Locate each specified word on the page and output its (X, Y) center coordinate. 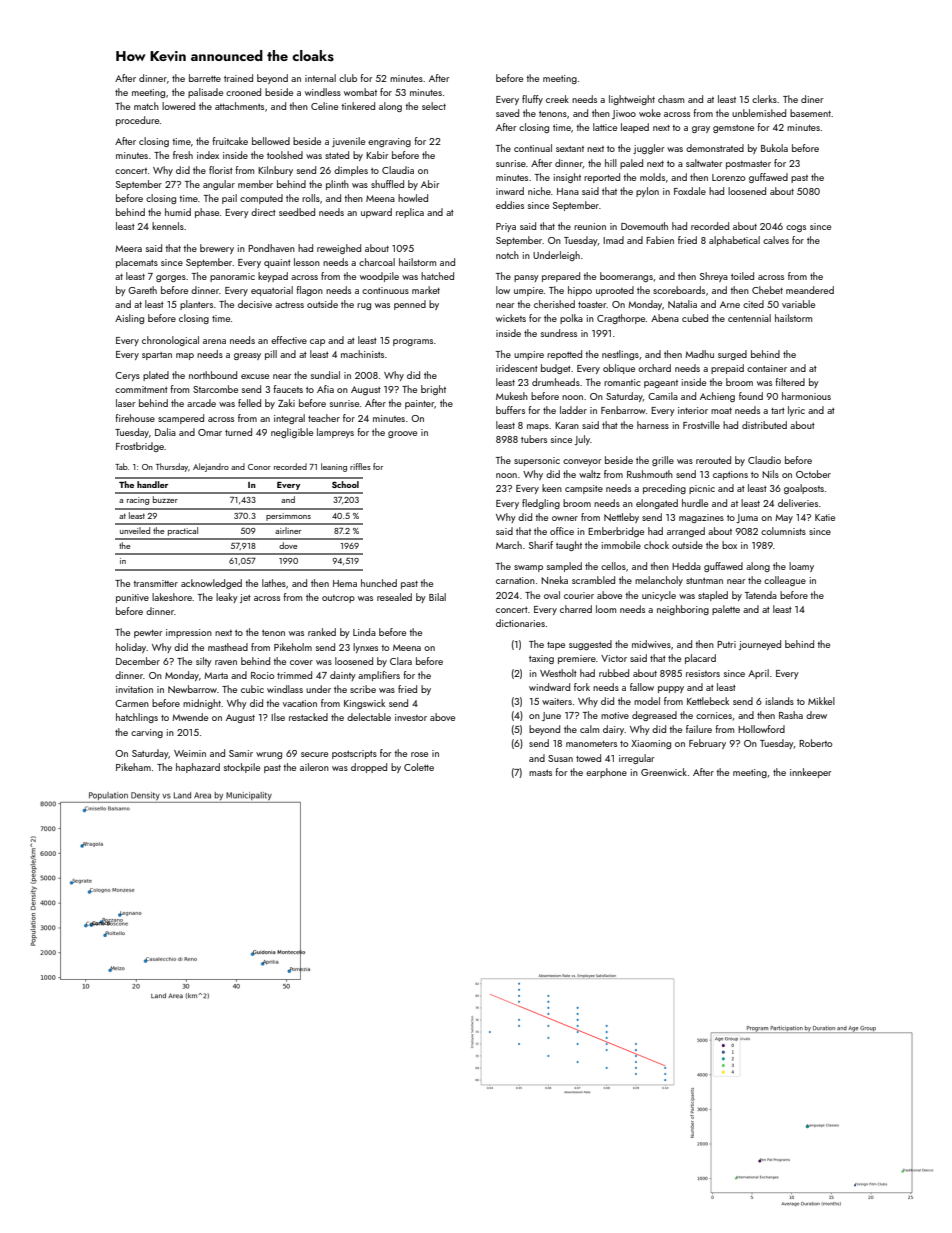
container (767, 368)
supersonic (537, 461)
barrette (205, 78)
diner (812, 99)
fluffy (532, 100)
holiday (131, 648)
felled (249, 403)
